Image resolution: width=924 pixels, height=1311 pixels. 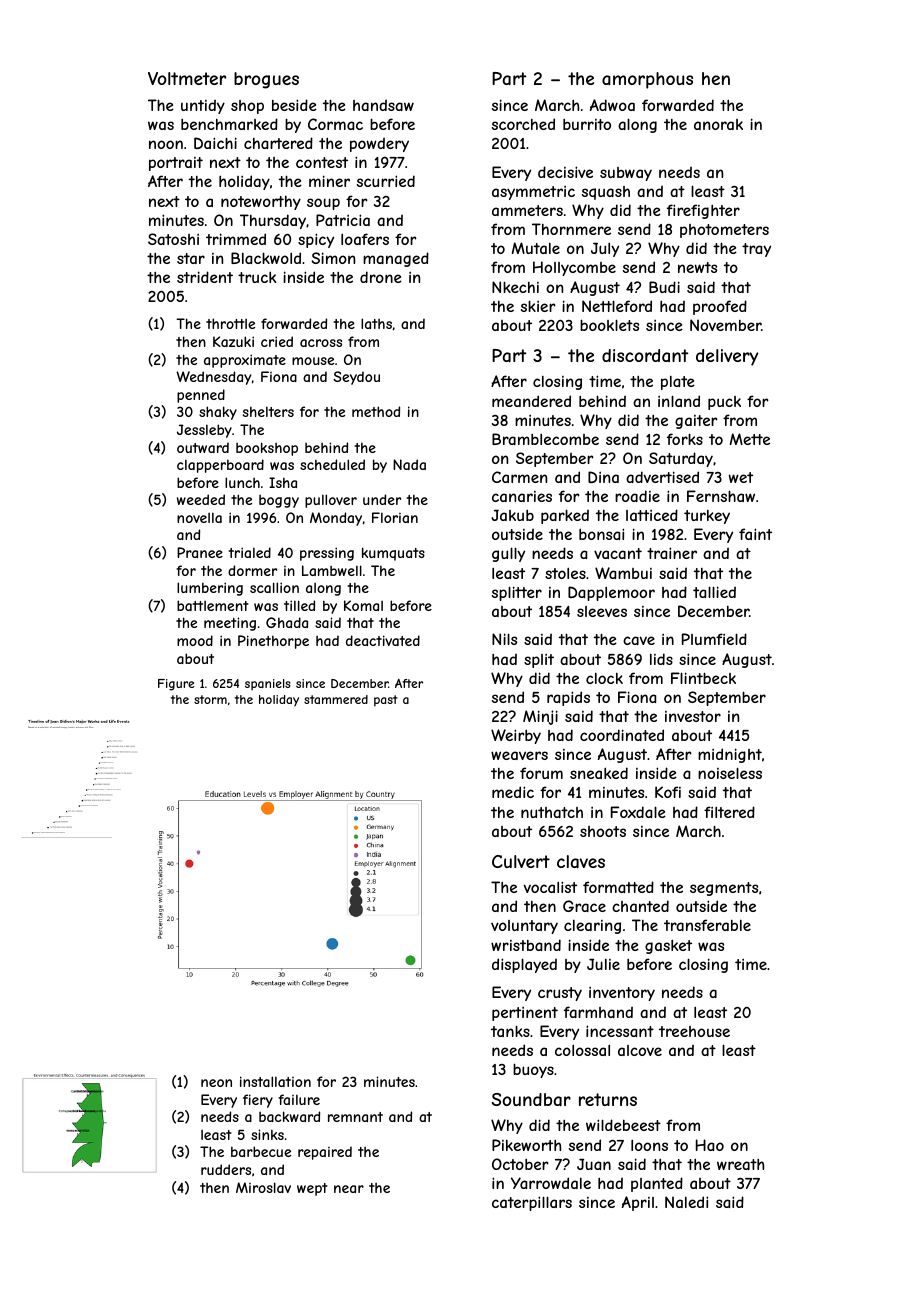 I want to click on brogues, so click(x=266, y=80).
